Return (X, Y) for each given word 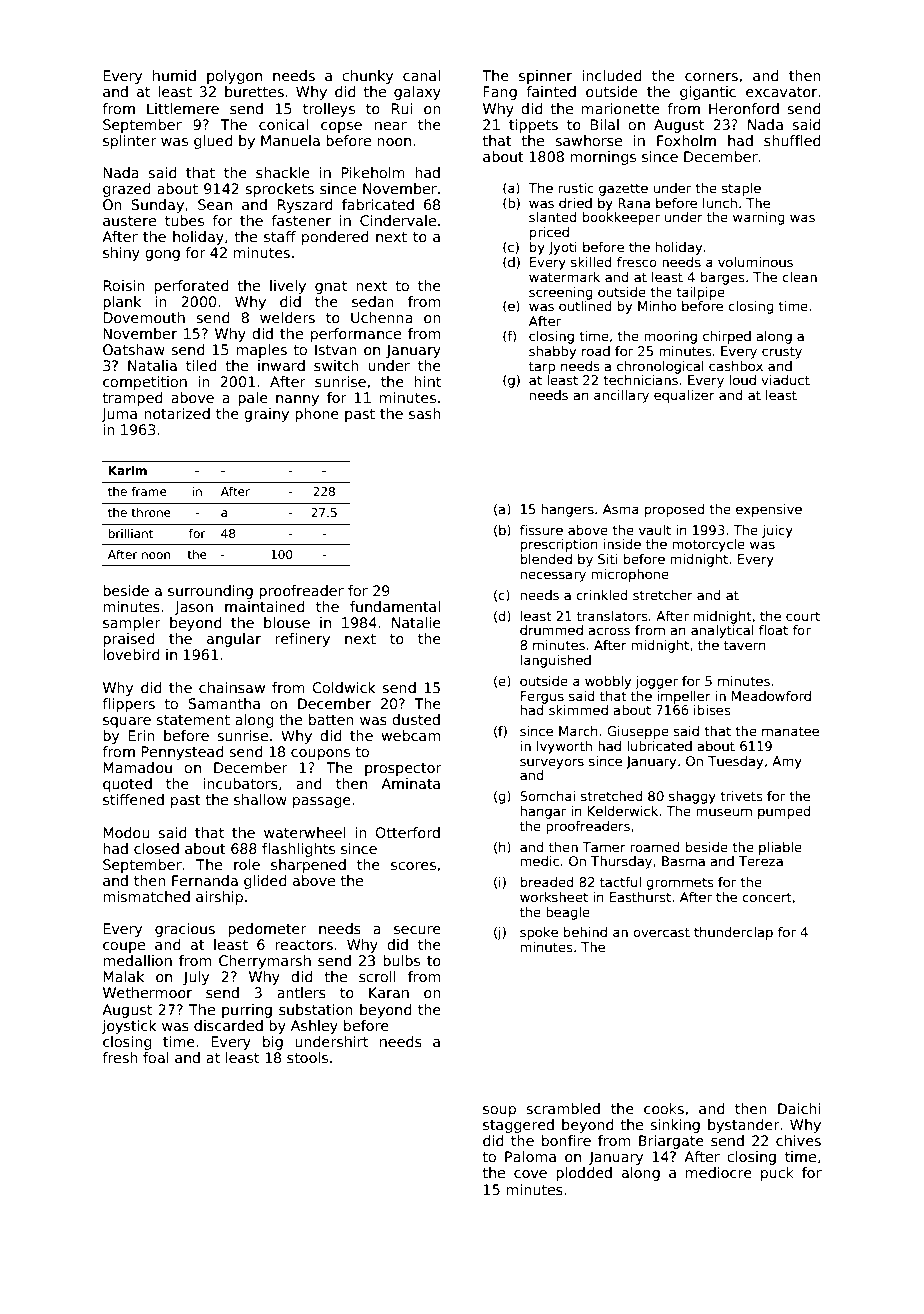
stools (307, 1057)
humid (174, 75)
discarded (228, 1025)
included (611, 75)
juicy (777, 531)
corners (711, 77)
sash (425, 413)
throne (151, 512)
